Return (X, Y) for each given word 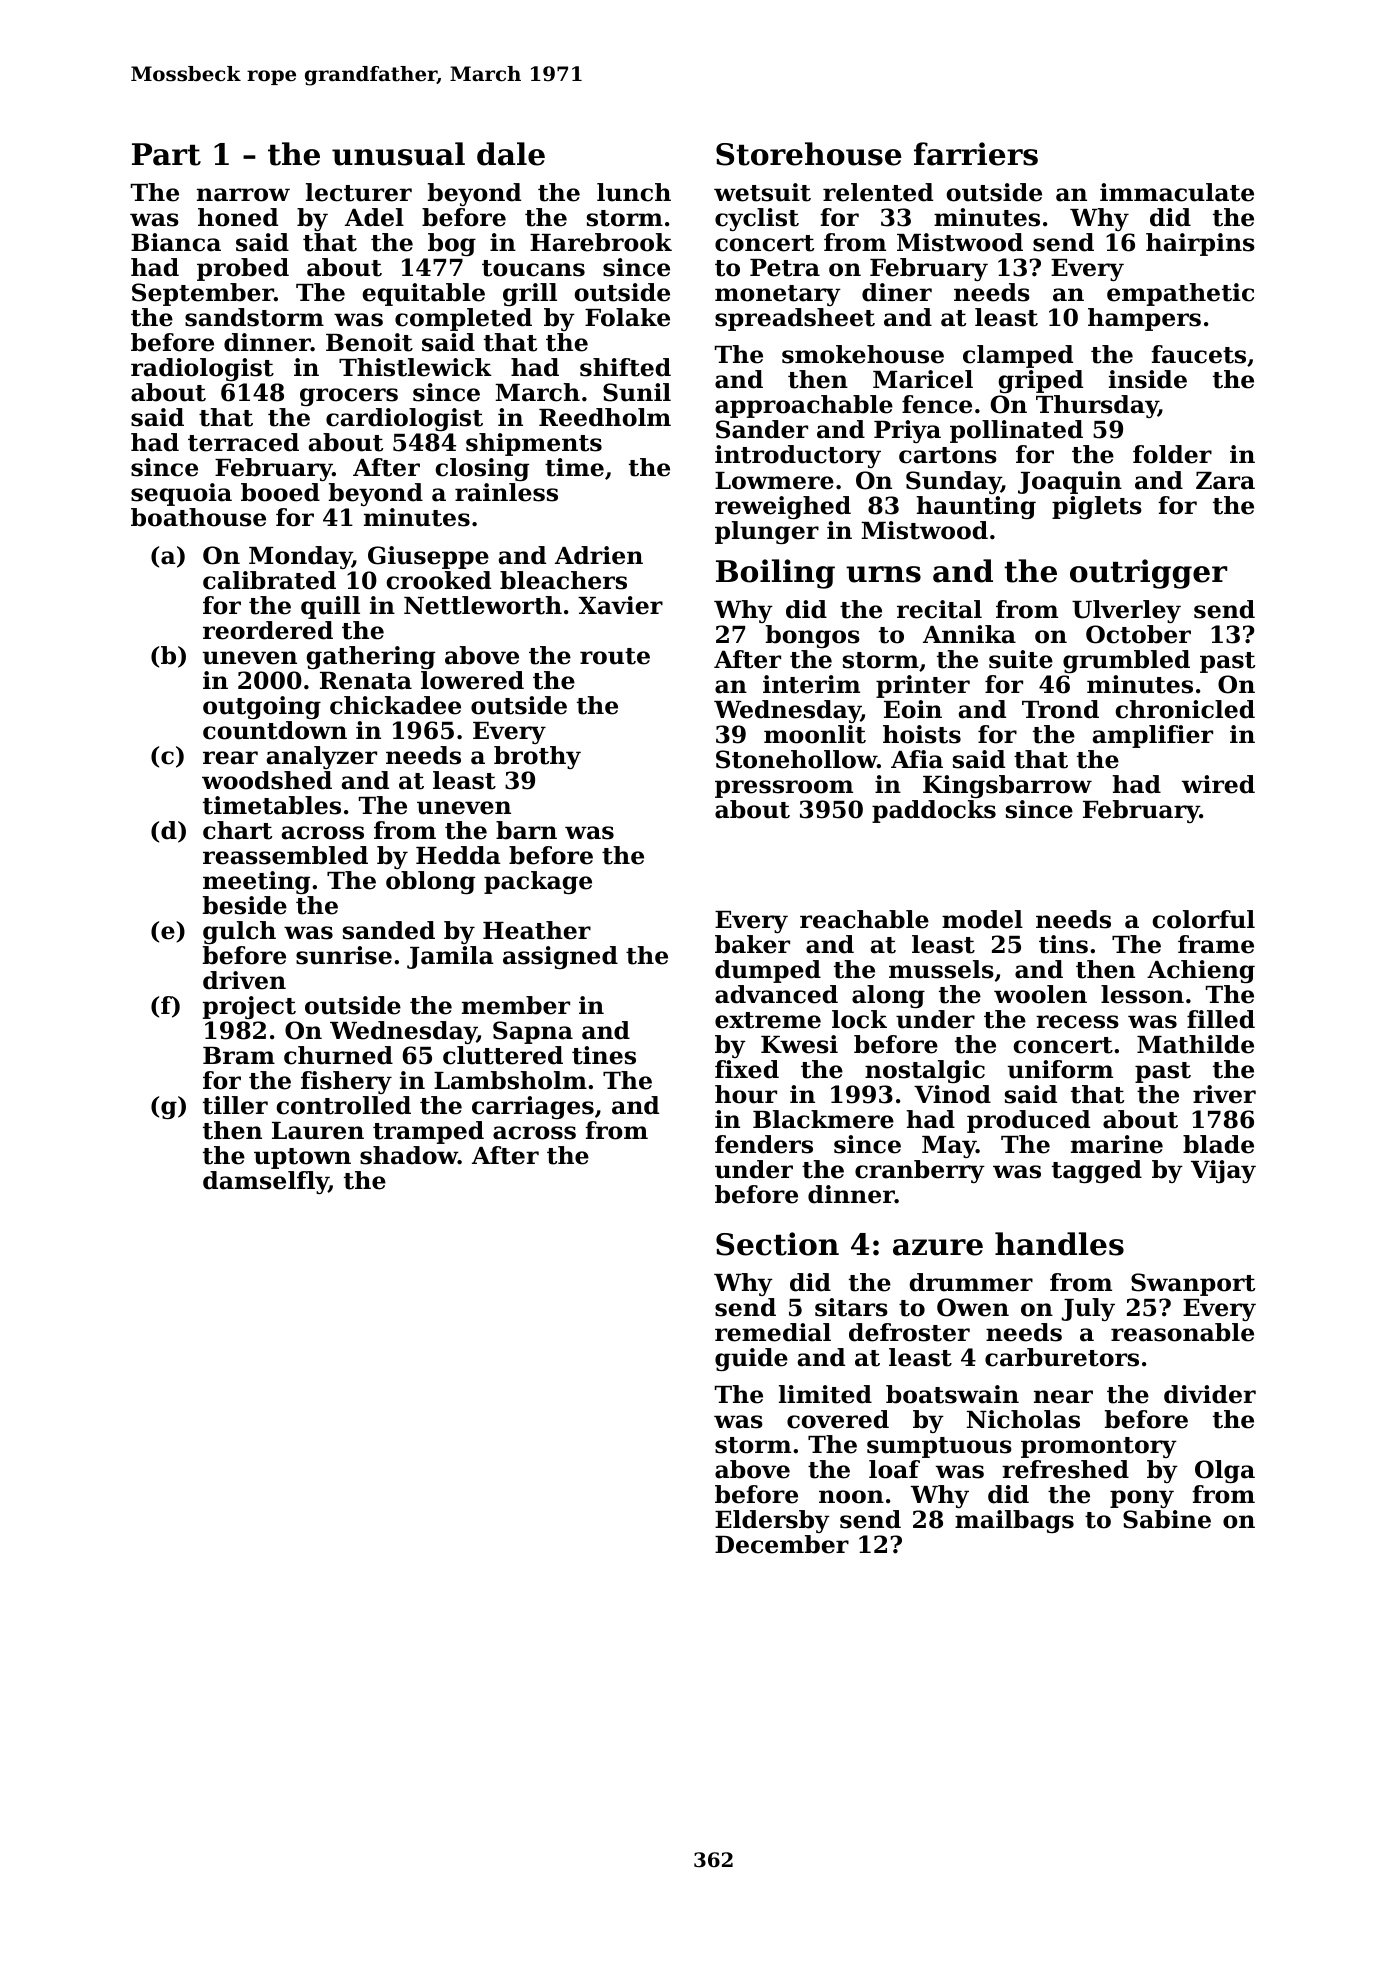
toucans (533, 268)
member (516, 1005)
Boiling (775, 574)
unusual (398, 154)
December (782, 1544)
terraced (243, 442)
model (982, 919)
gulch (239, 932)
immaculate (1177, 192)
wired (1218, 784)
